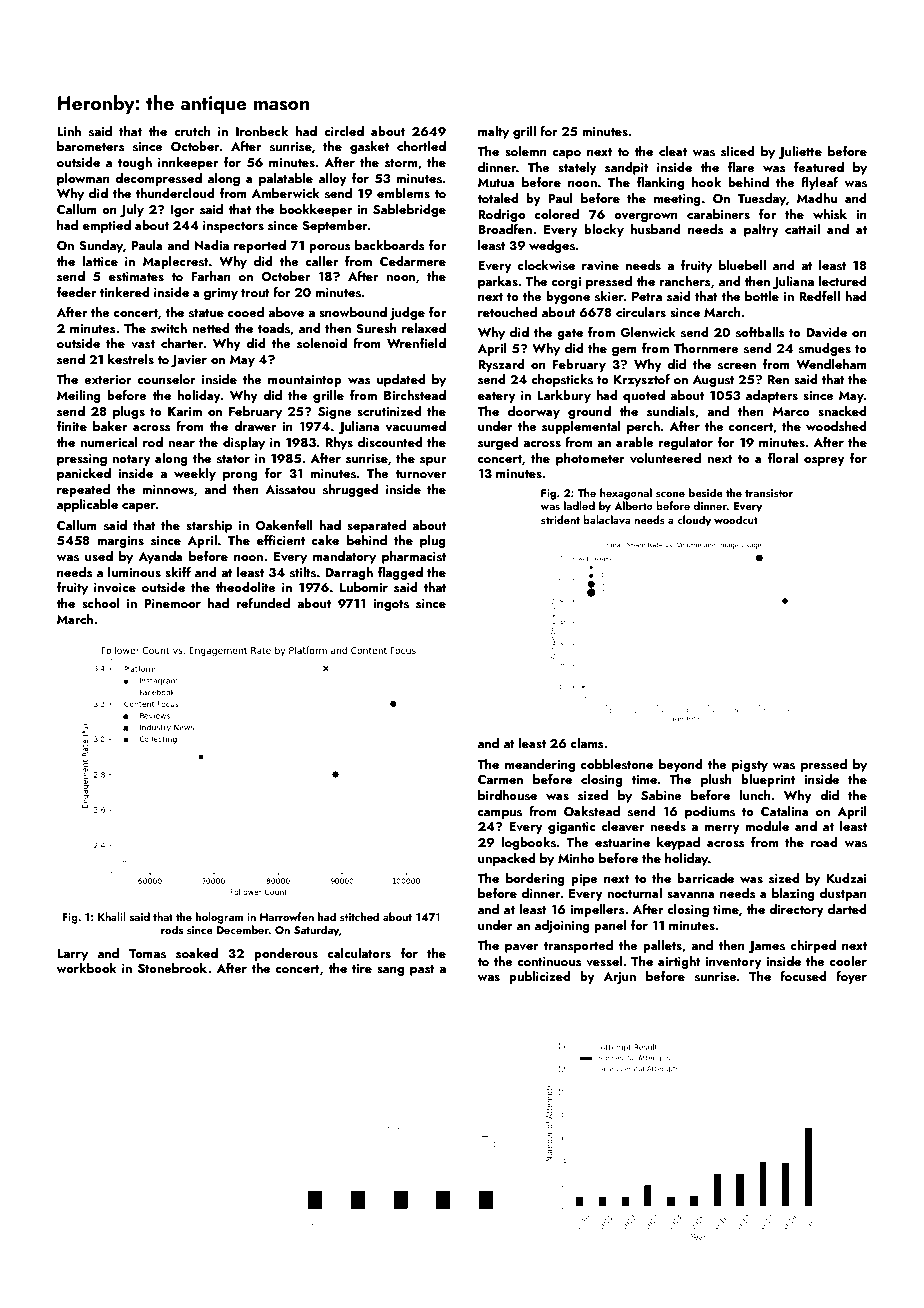 The width and height of the image is (924, 1308). Describe the element at coordinates (742, 265) in the image. I see `bluebell` at that location.
